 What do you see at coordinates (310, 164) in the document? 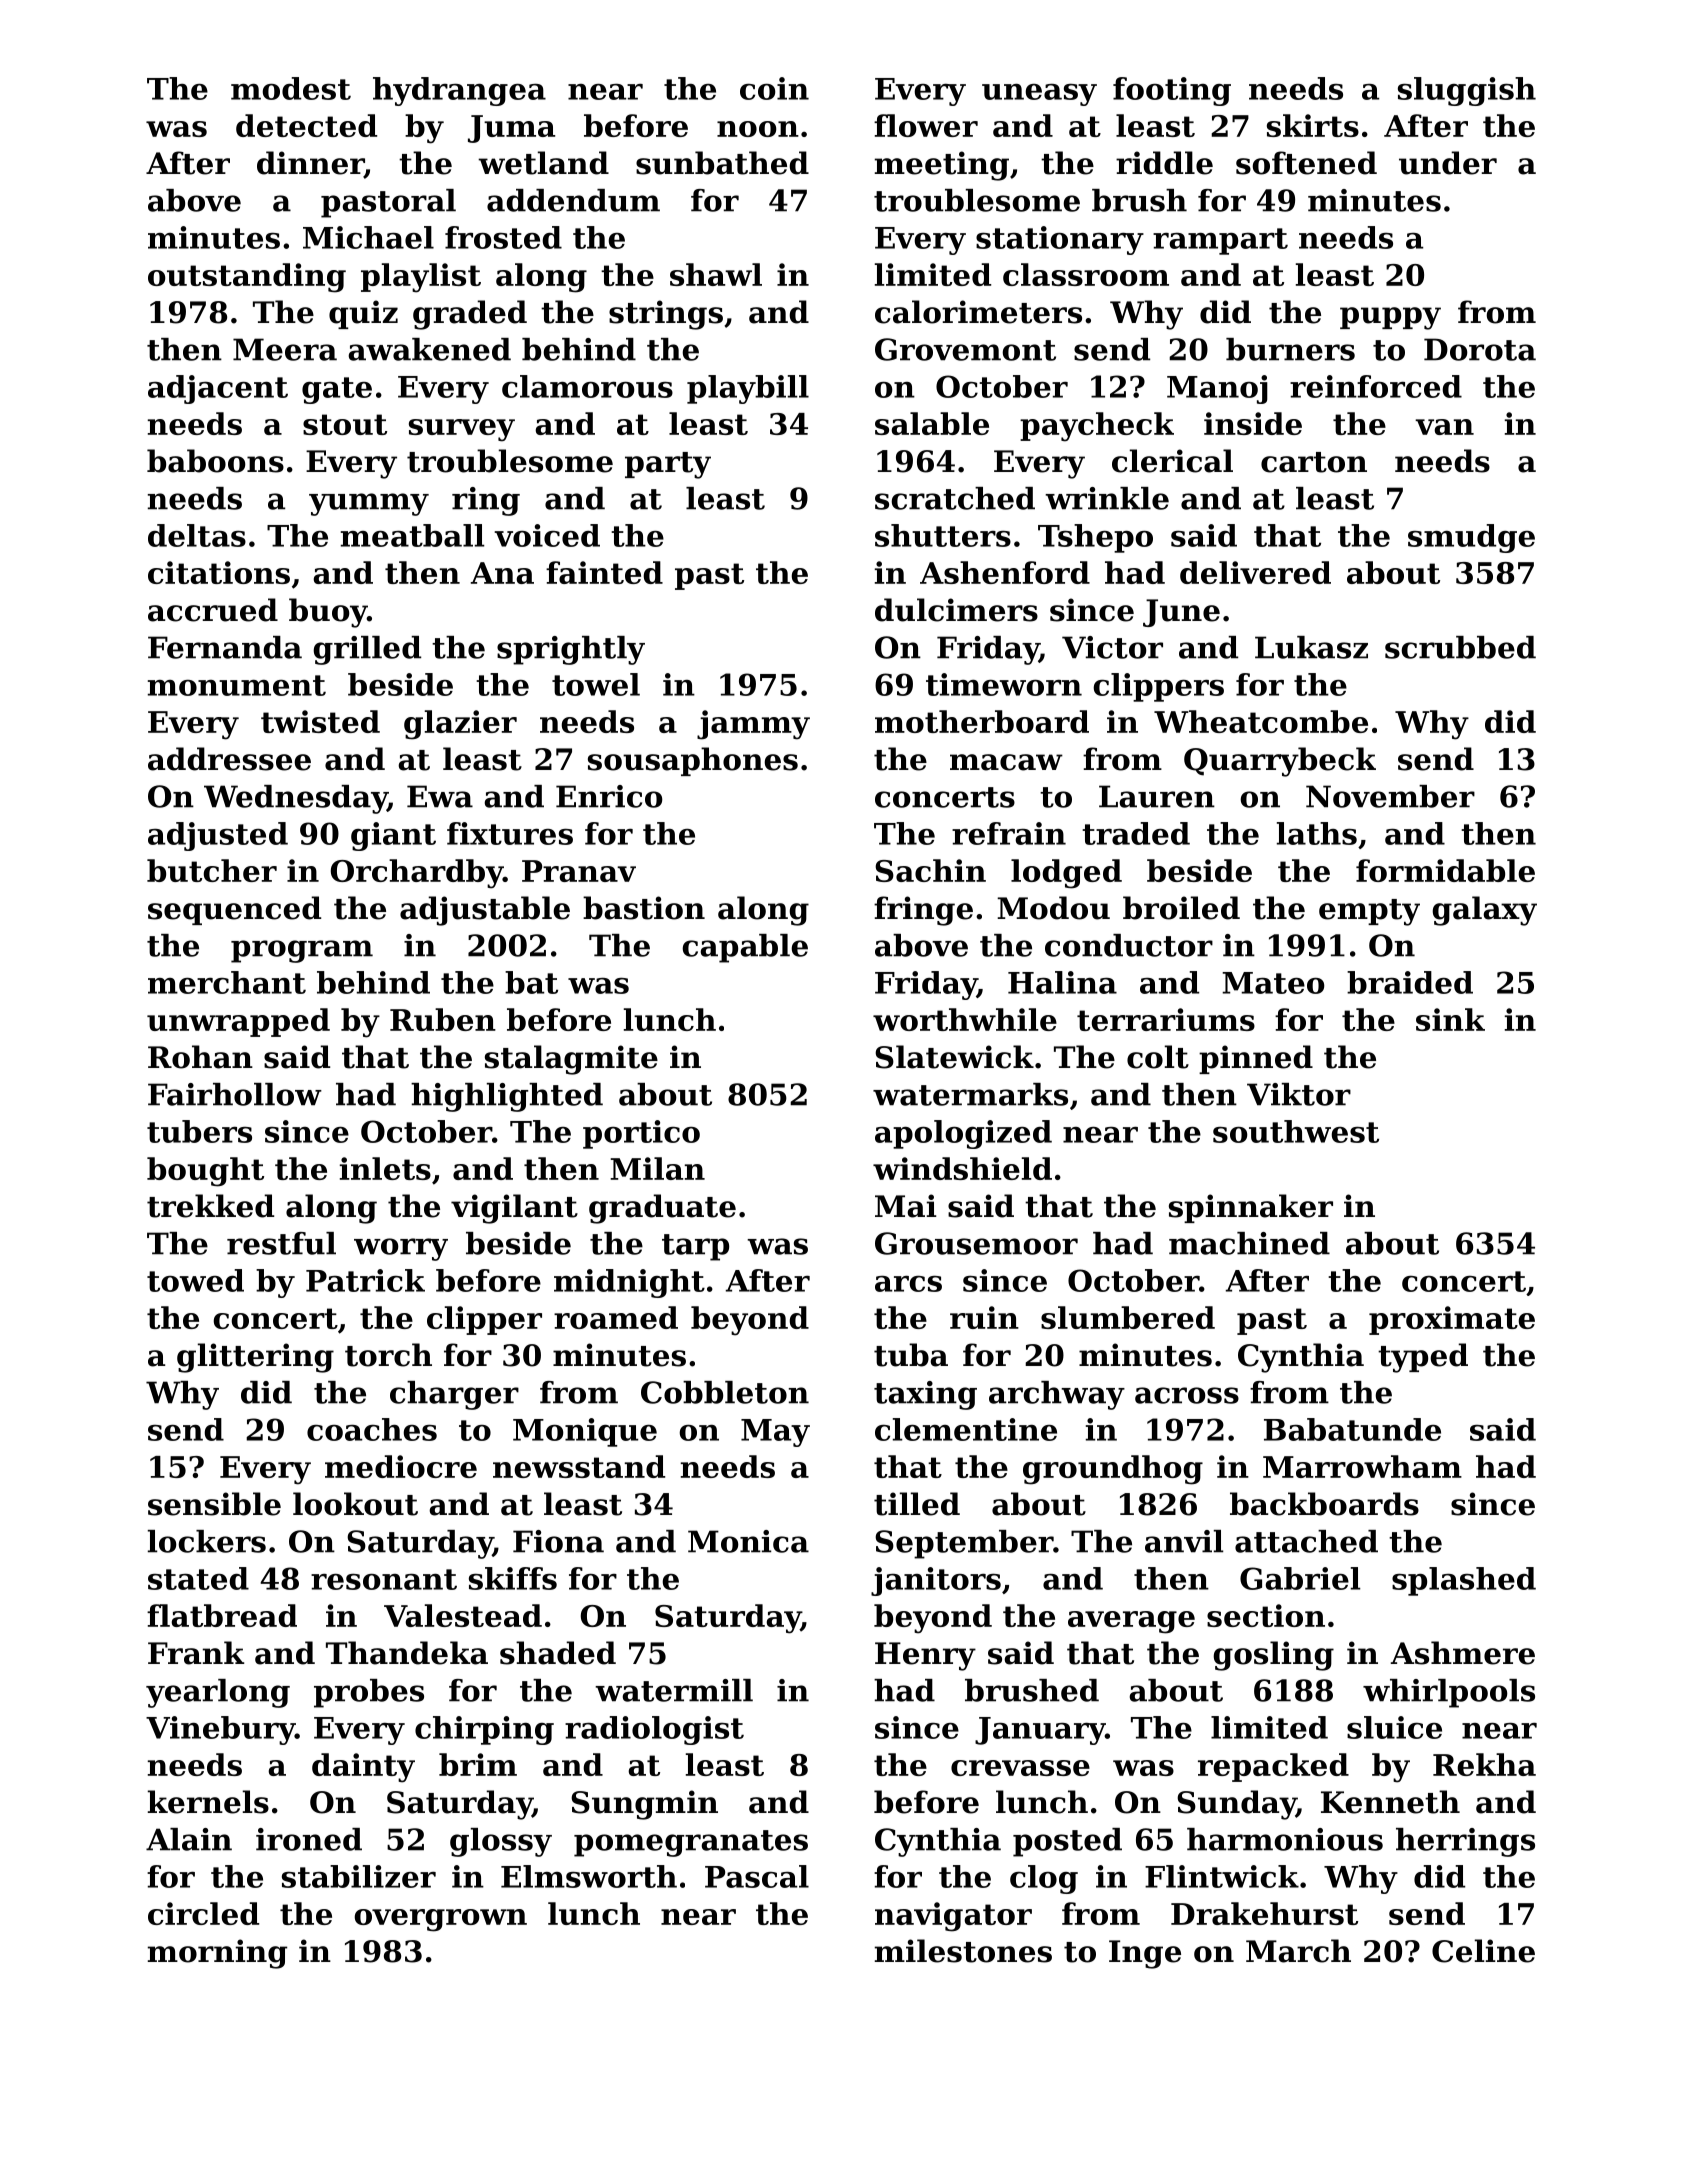
I see `dinner` at bounding box center [310, 164].
